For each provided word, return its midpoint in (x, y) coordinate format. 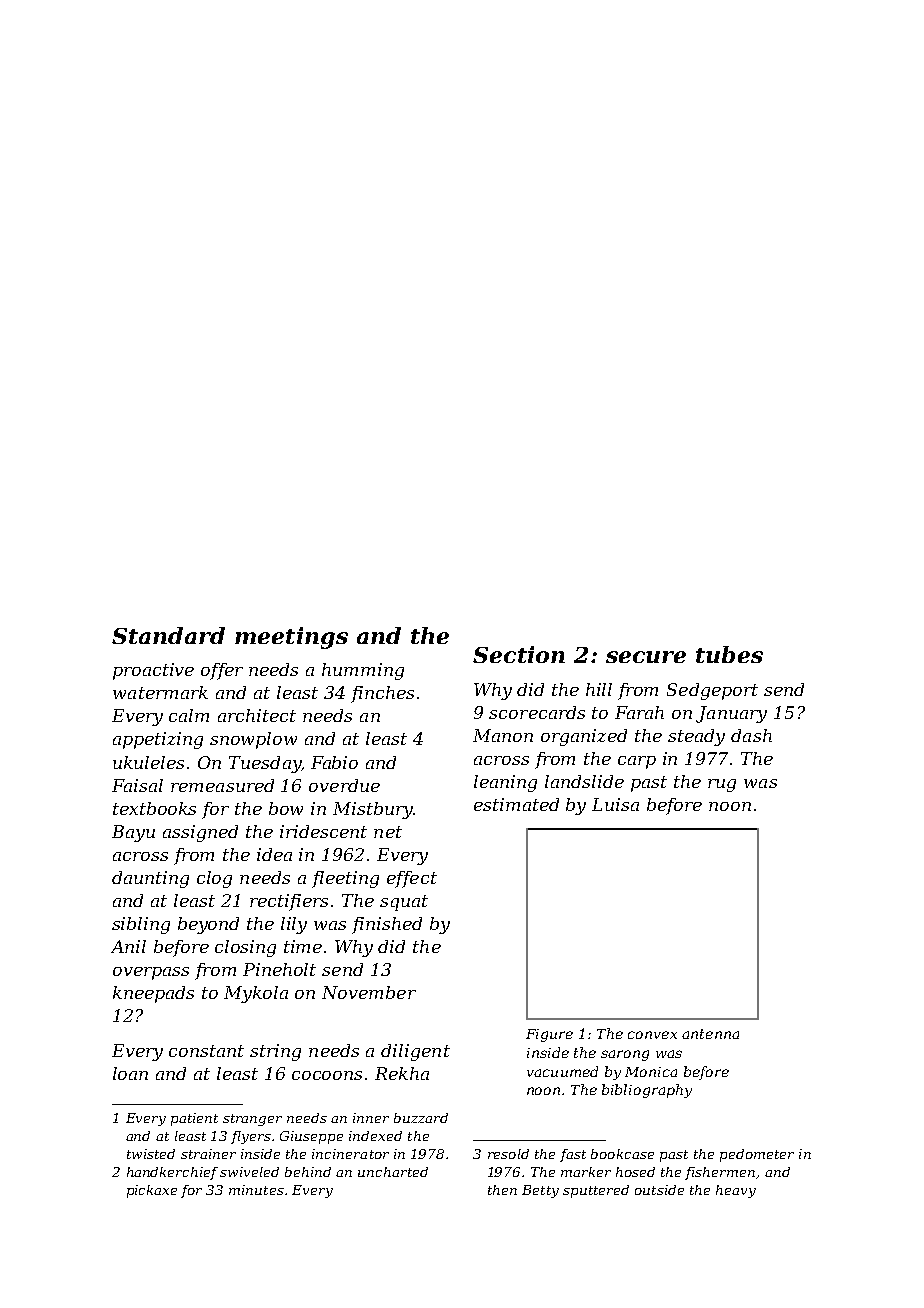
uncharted (393, 1172)
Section (519, 654)
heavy (736, 1191)
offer (222, 671)
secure (646, 657)
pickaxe (152, 1191)
